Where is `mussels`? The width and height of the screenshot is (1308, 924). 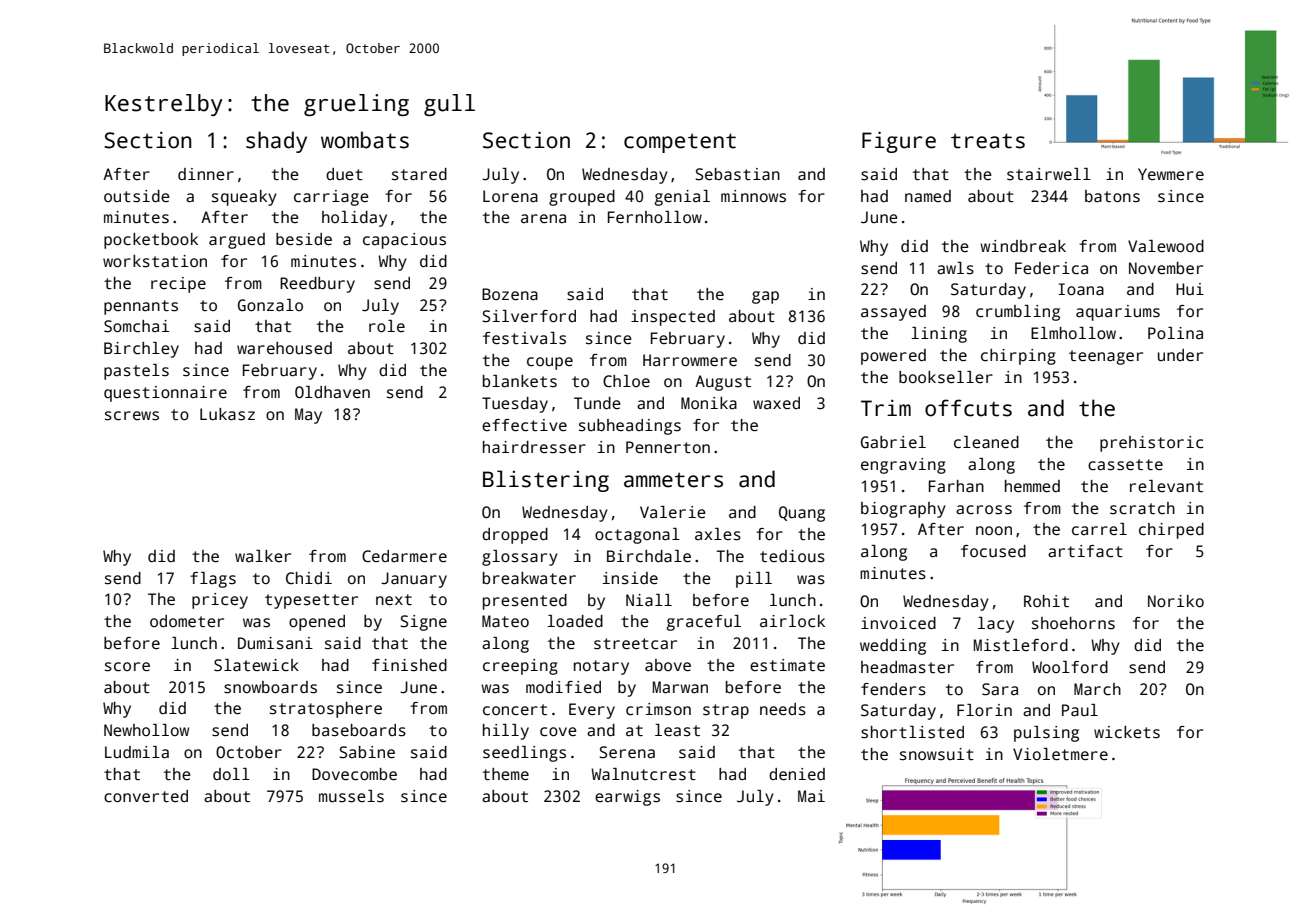 mussels is located at coordinates (351, 796).
